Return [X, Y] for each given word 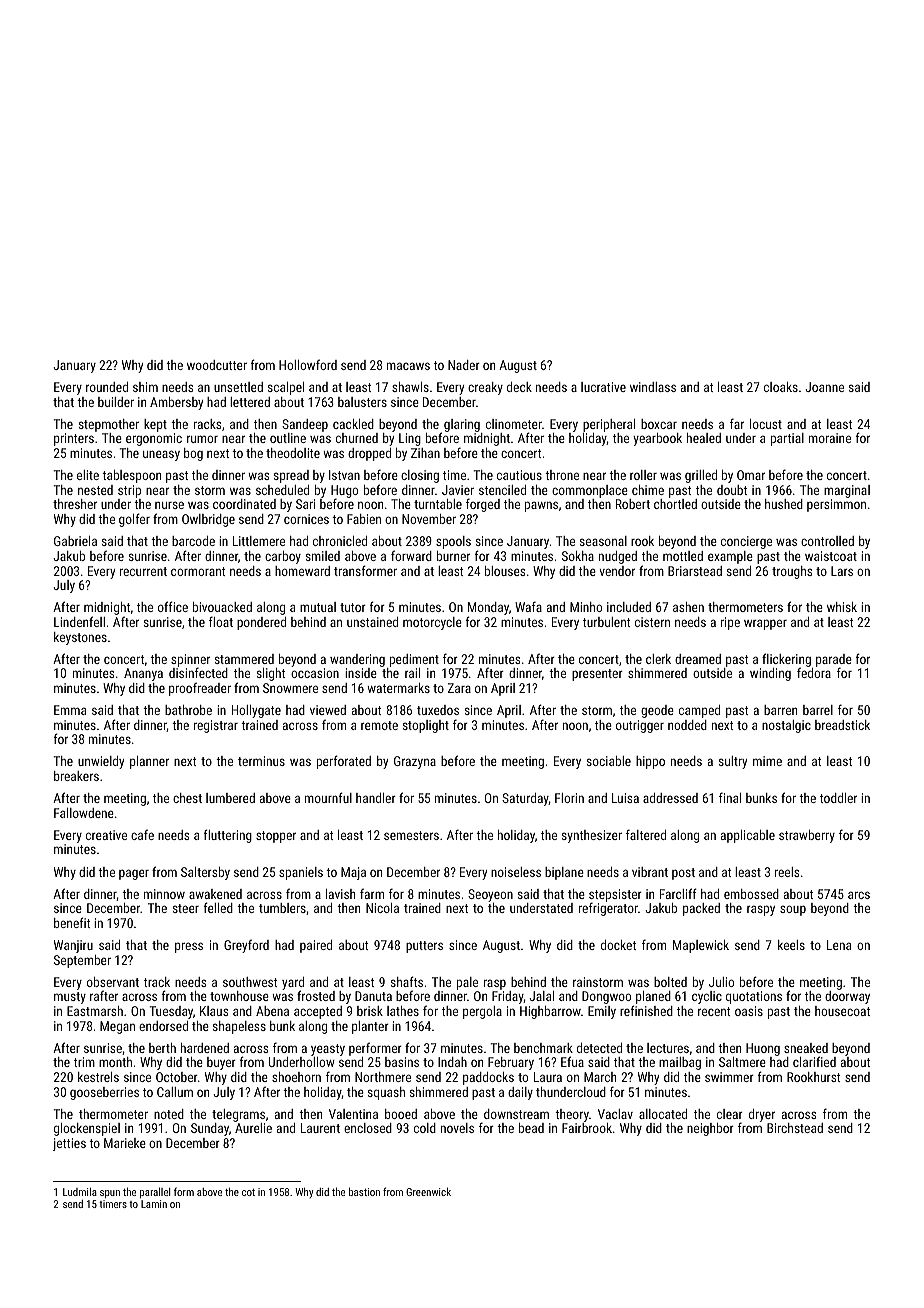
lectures [668, 1048]
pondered [261, 623]
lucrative [603, 387]
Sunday [210, 1129]
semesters [411, 835]
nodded [687, 725]
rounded [107, 387]
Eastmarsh [95, 1011]
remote [379, 725]
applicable [748, 836]
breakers [76, 776]
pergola [482, 1012]
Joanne [825, 387]
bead [531, 1128]
